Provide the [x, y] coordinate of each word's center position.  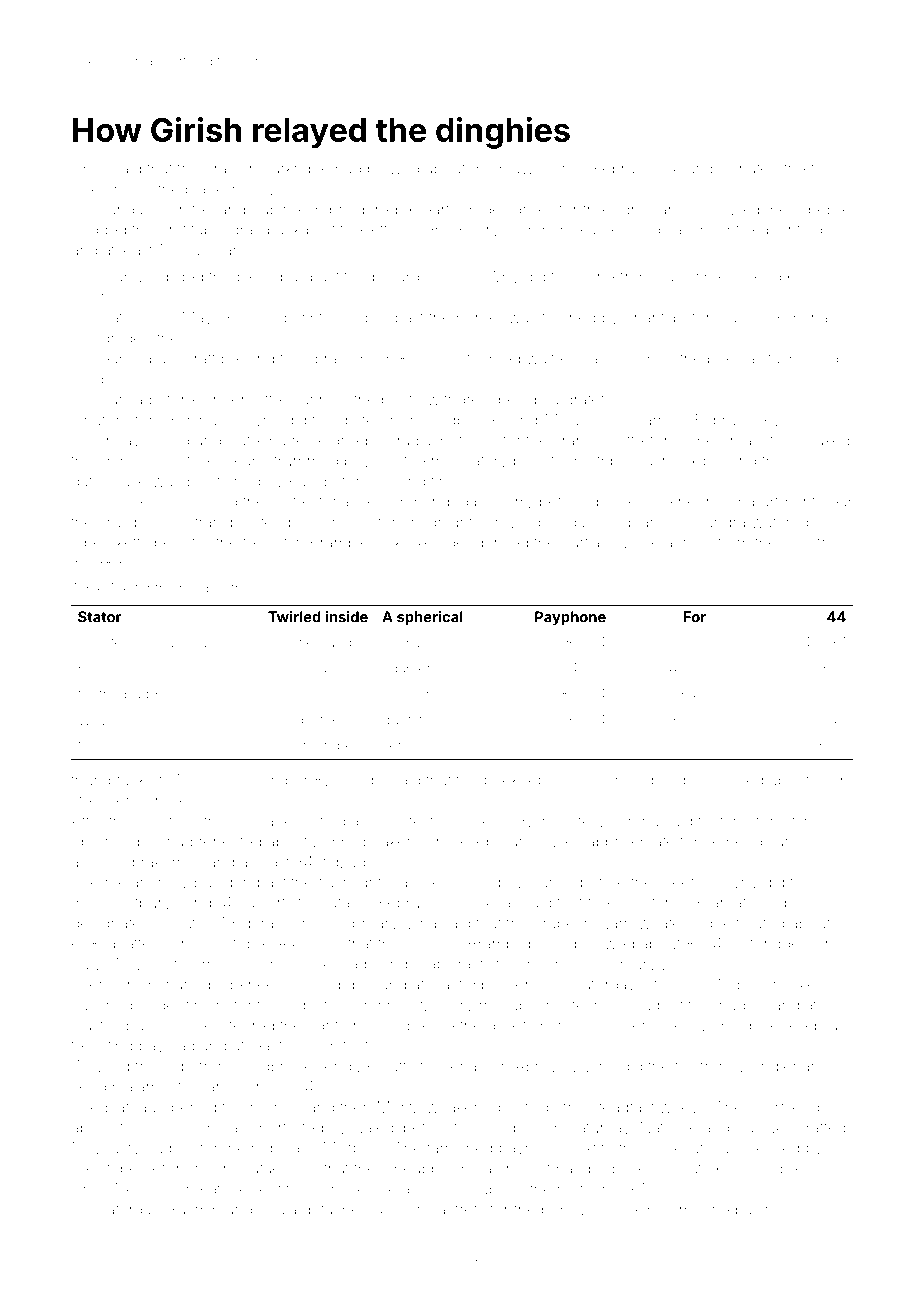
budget [147, 696]
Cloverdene [746, 209]
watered [780, 522]
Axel [426, 542]
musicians [213, 250]
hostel [566, 1005]
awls [528, 169]
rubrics [274, 1107]
